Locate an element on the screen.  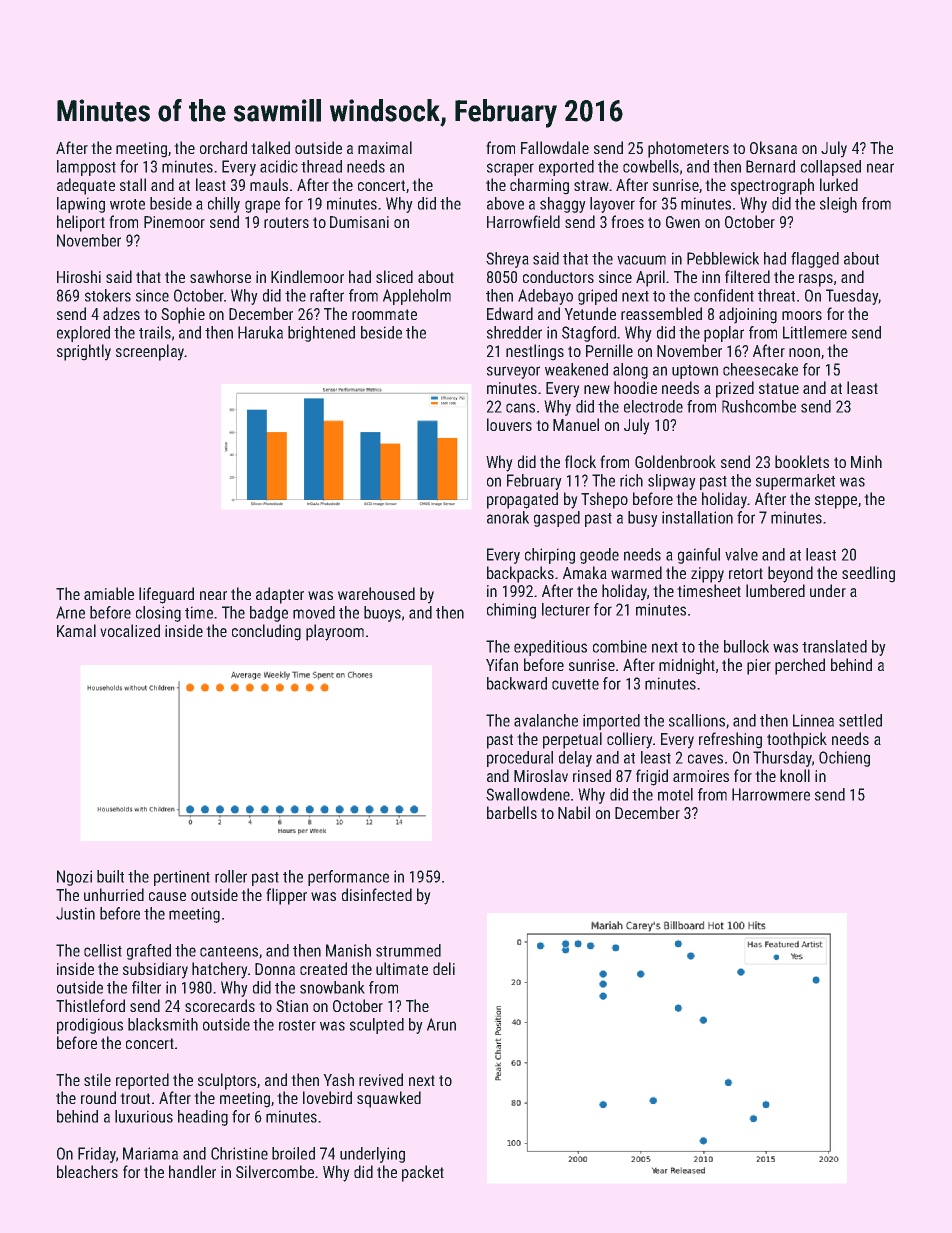
Harrowmere is located at coordinates (771, 794).
